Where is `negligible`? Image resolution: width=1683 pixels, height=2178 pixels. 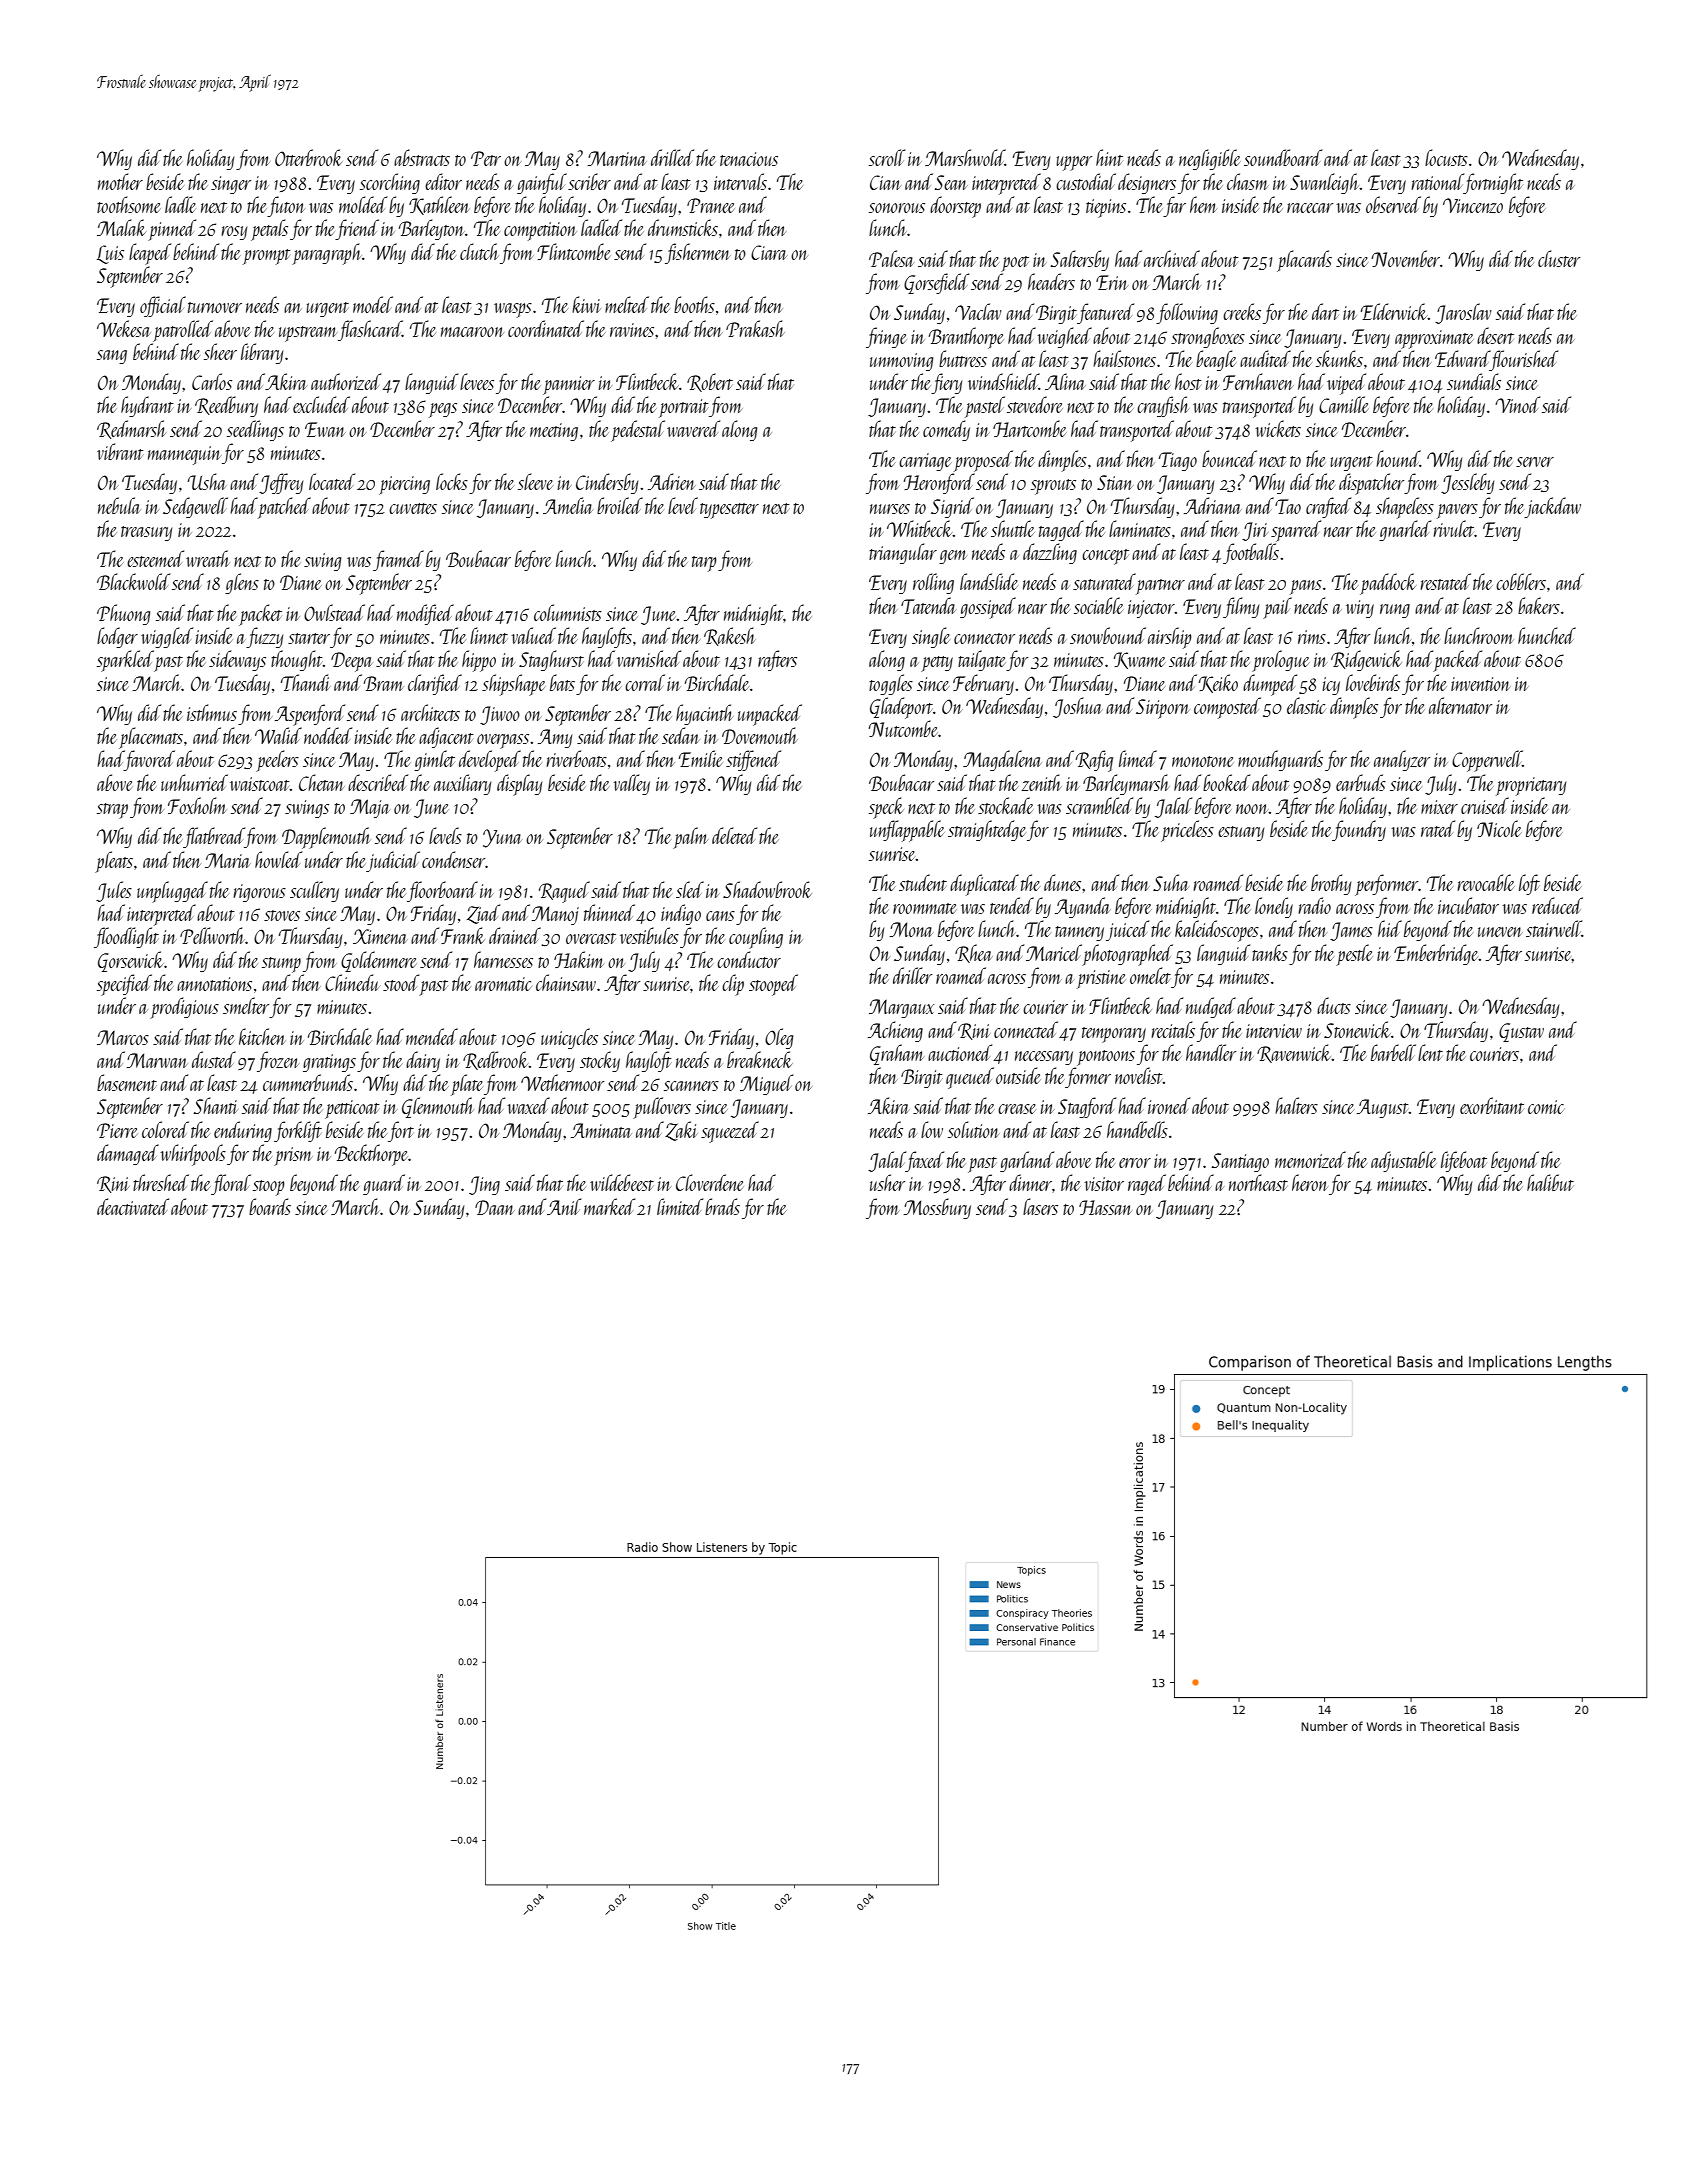
negligible is located at coordinates (1210, 159).
